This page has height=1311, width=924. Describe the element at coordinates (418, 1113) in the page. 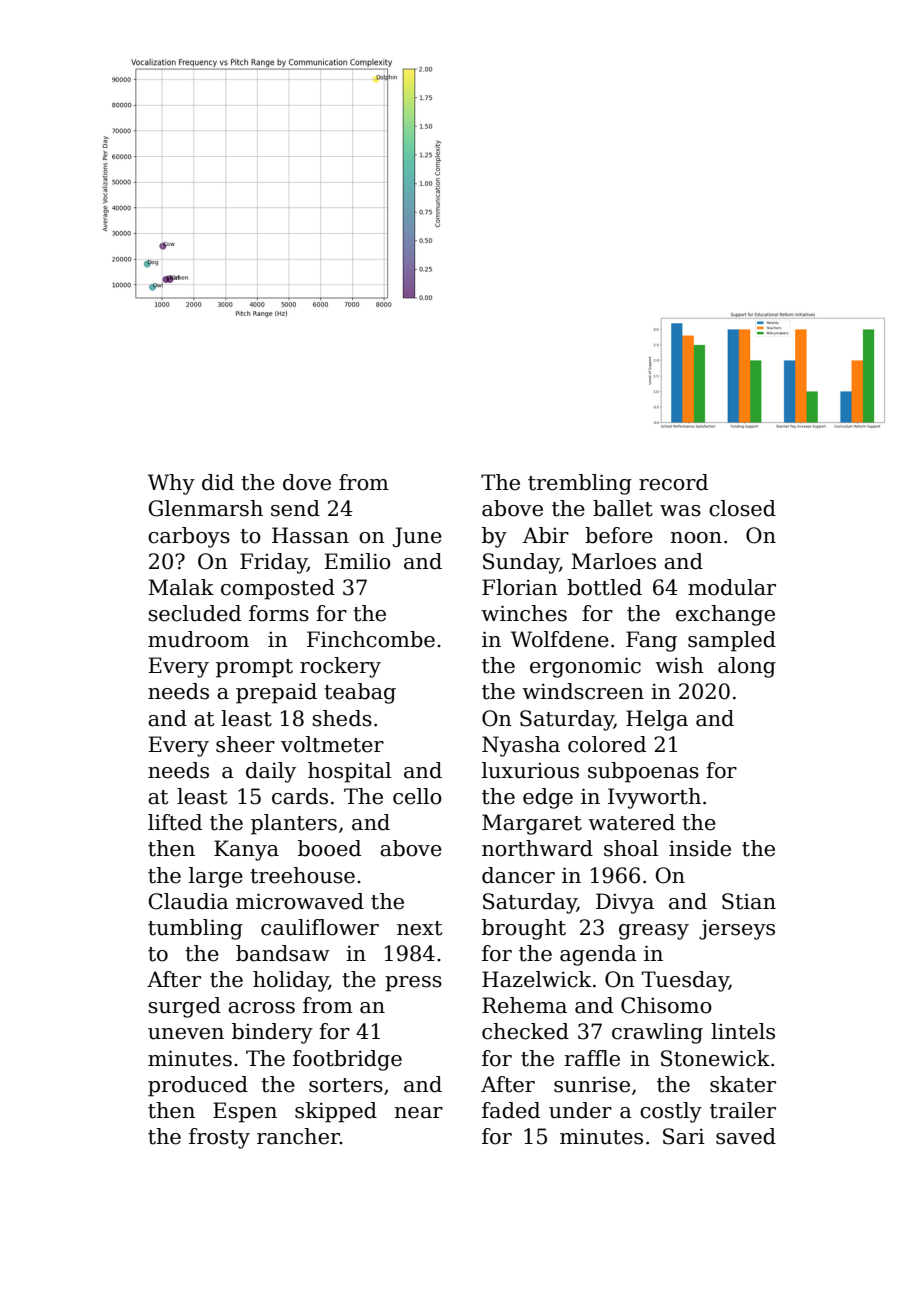

I see `near` at that location.
